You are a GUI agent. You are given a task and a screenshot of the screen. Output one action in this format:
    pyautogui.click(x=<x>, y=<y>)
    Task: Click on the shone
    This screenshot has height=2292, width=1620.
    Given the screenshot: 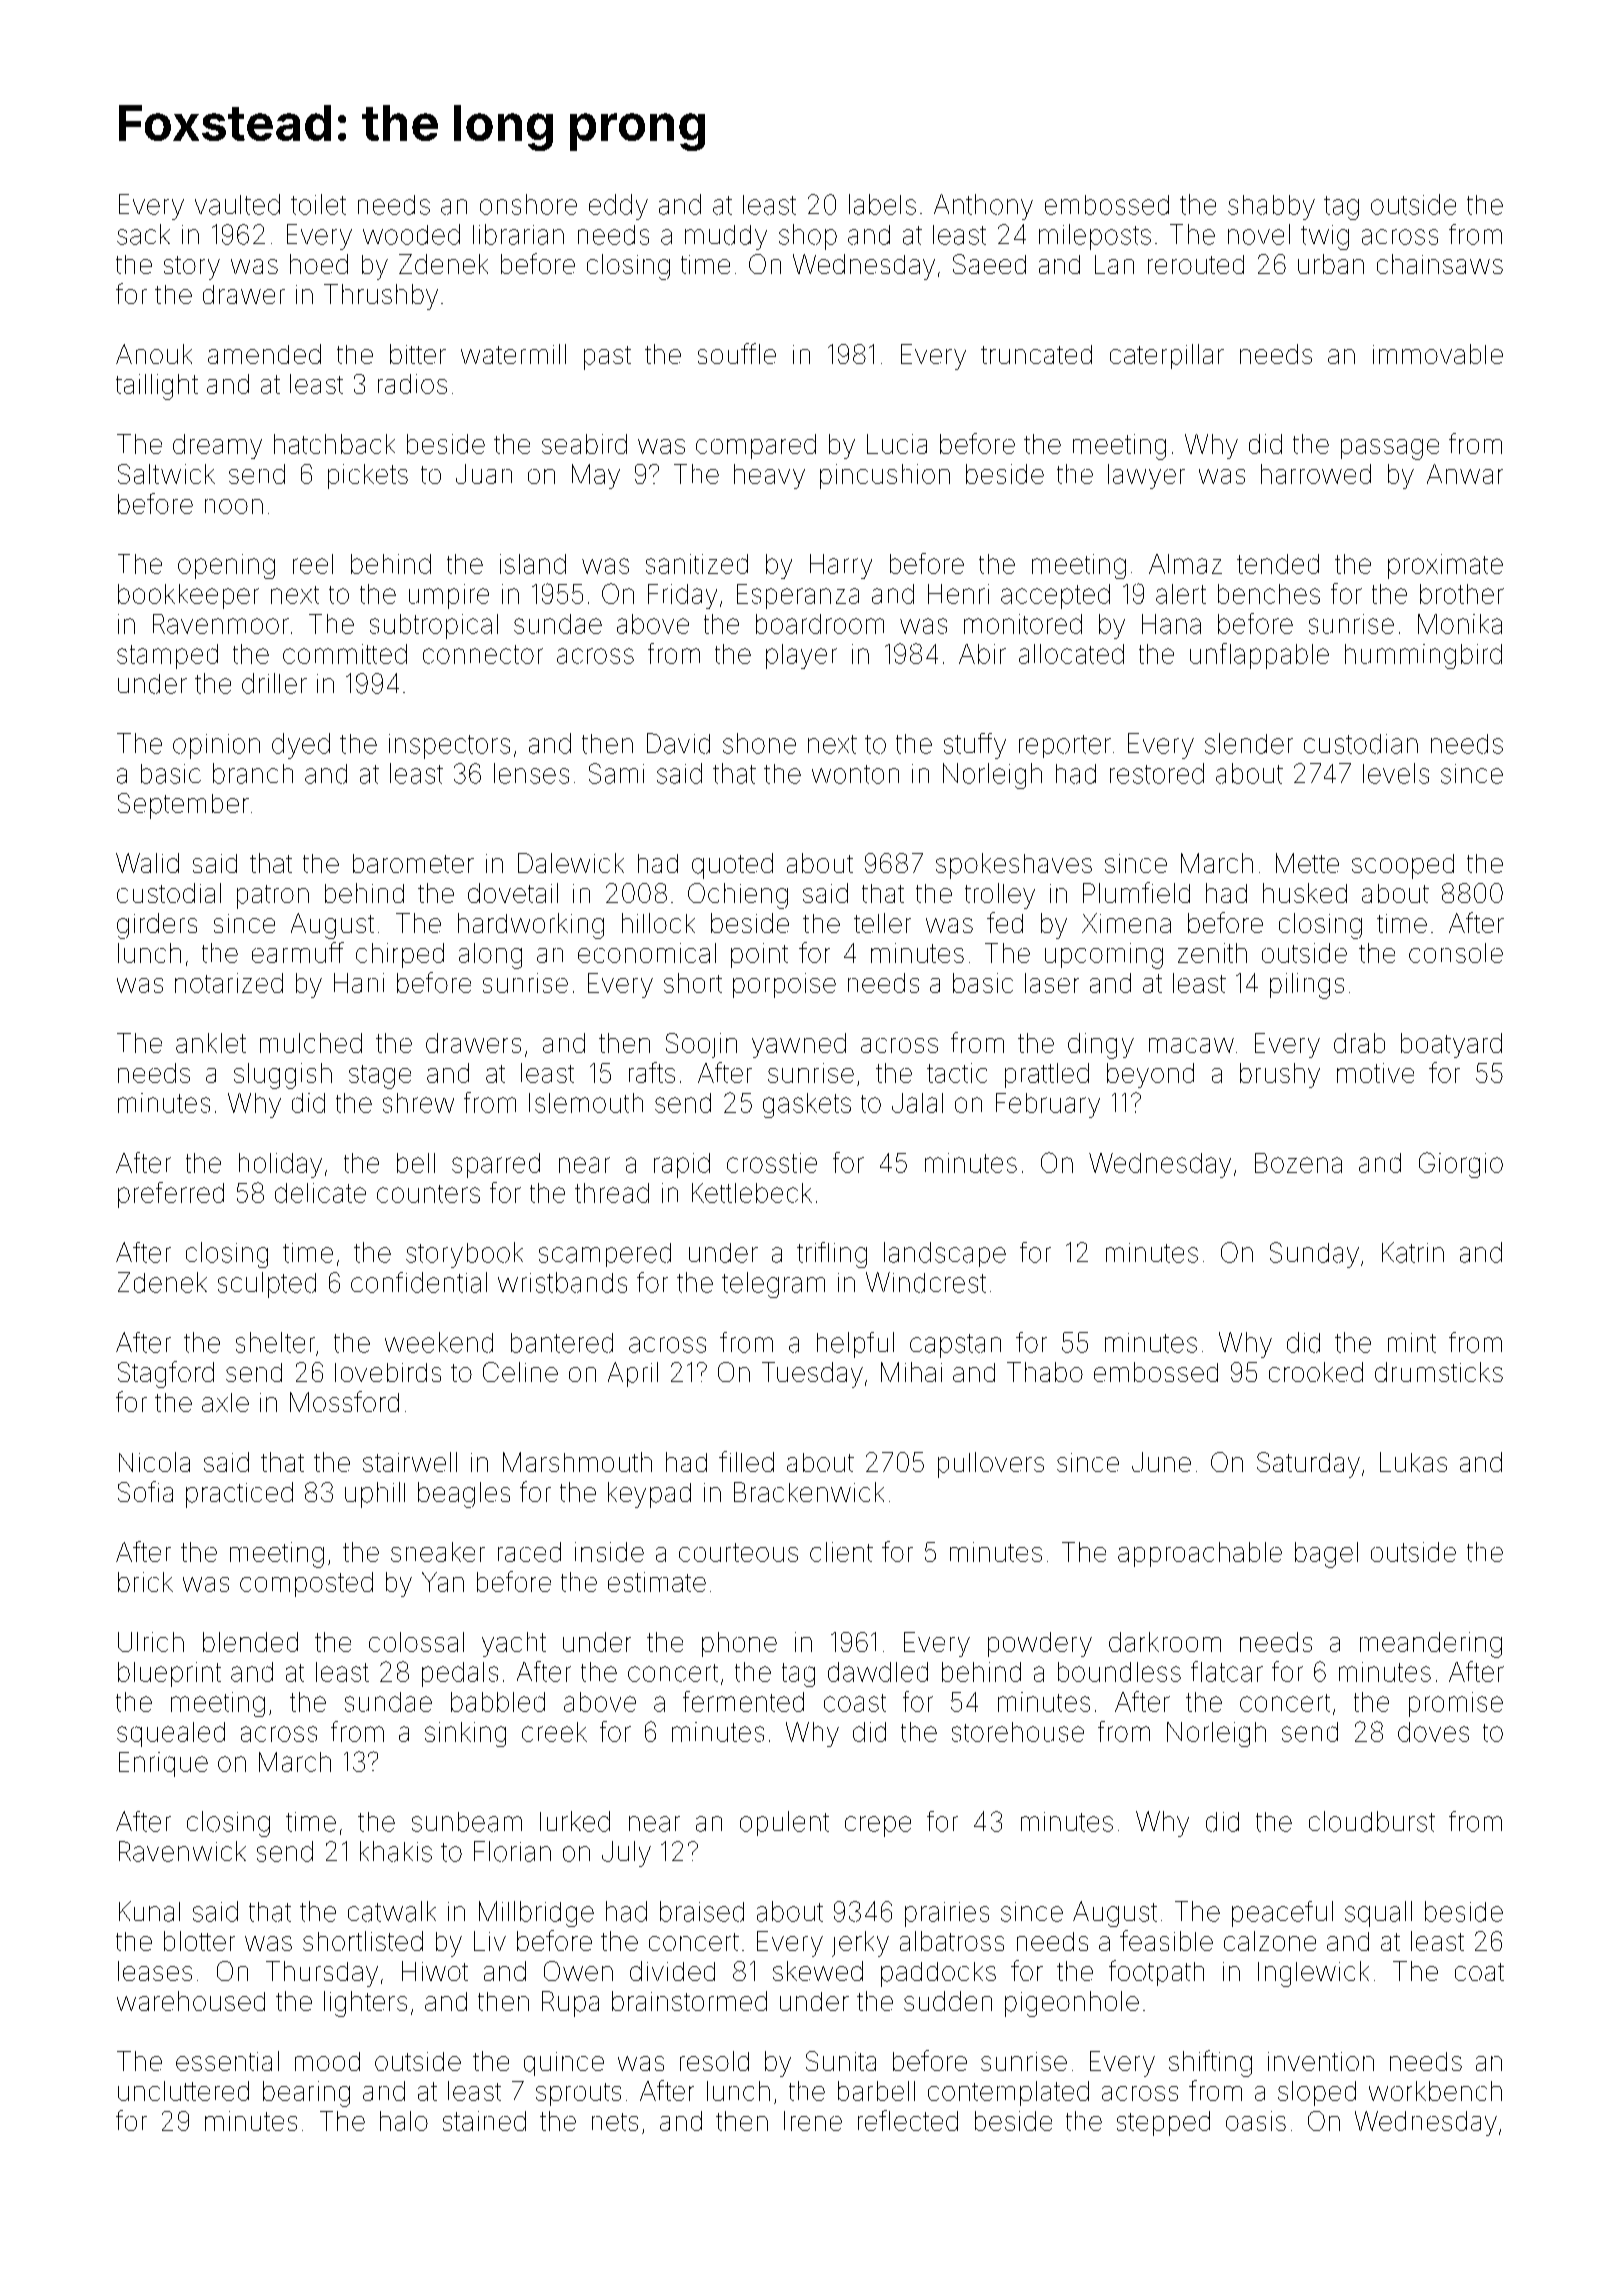 What is the action you would take?
    pyautogui.click(x=759, y=743)
